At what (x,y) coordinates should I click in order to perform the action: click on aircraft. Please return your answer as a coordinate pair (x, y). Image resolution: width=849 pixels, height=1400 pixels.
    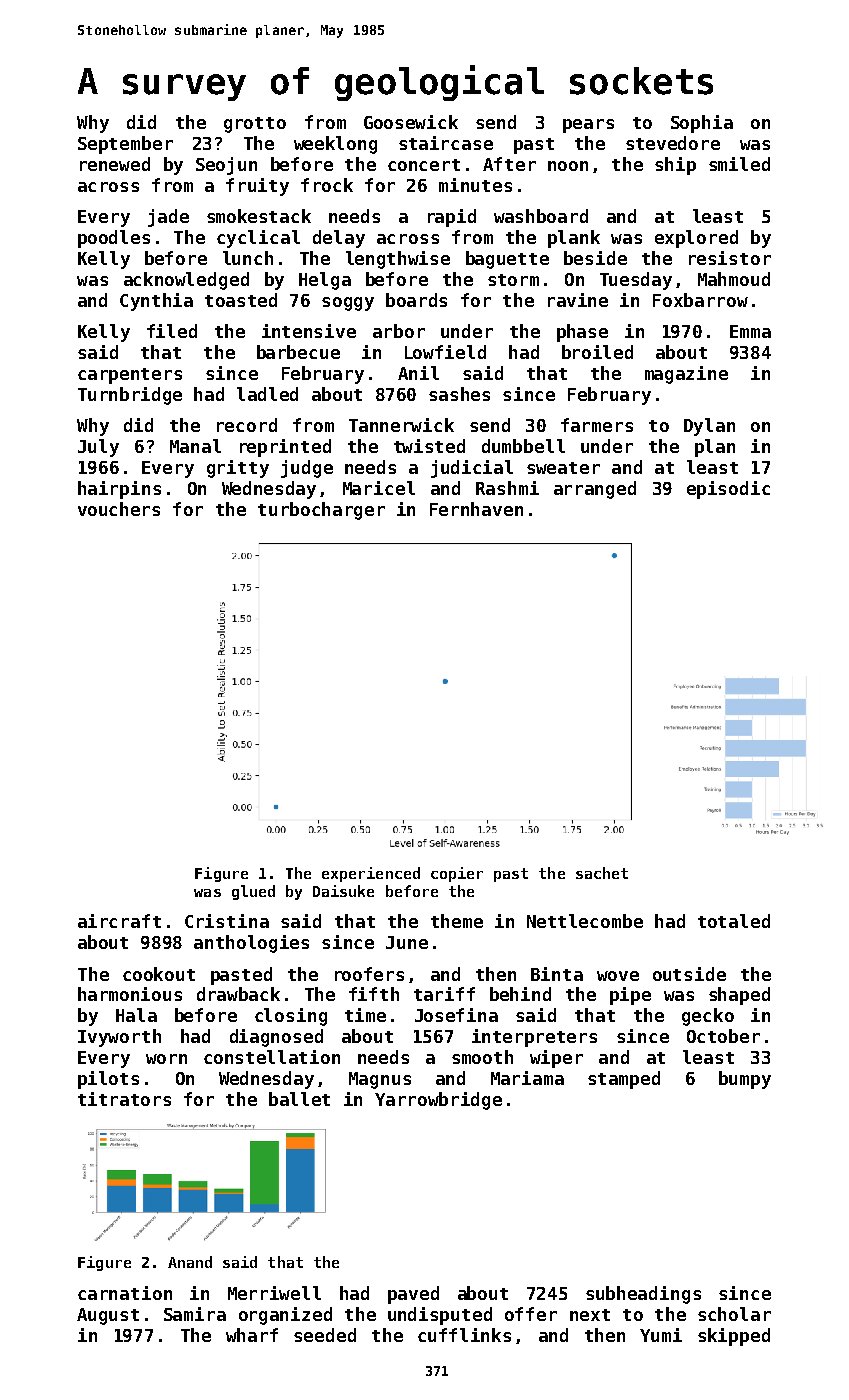
    Looking at the image, I should click on (119, 921).
